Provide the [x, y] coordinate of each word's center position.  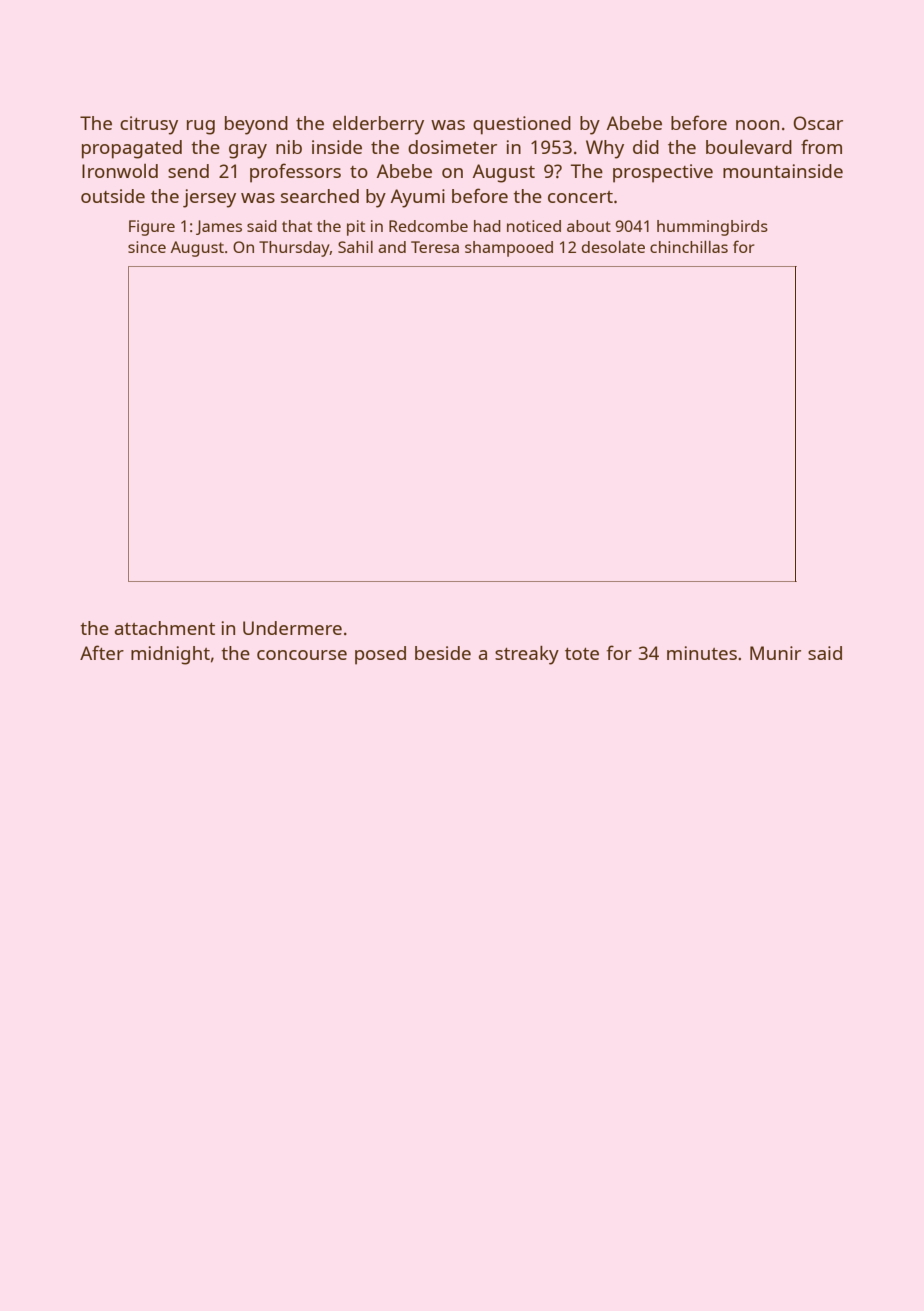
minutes [702, 653]
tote [582, 654]
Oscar [818, 123]
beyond [256, 125]
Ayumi [418, 198]
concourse [302, 655]
